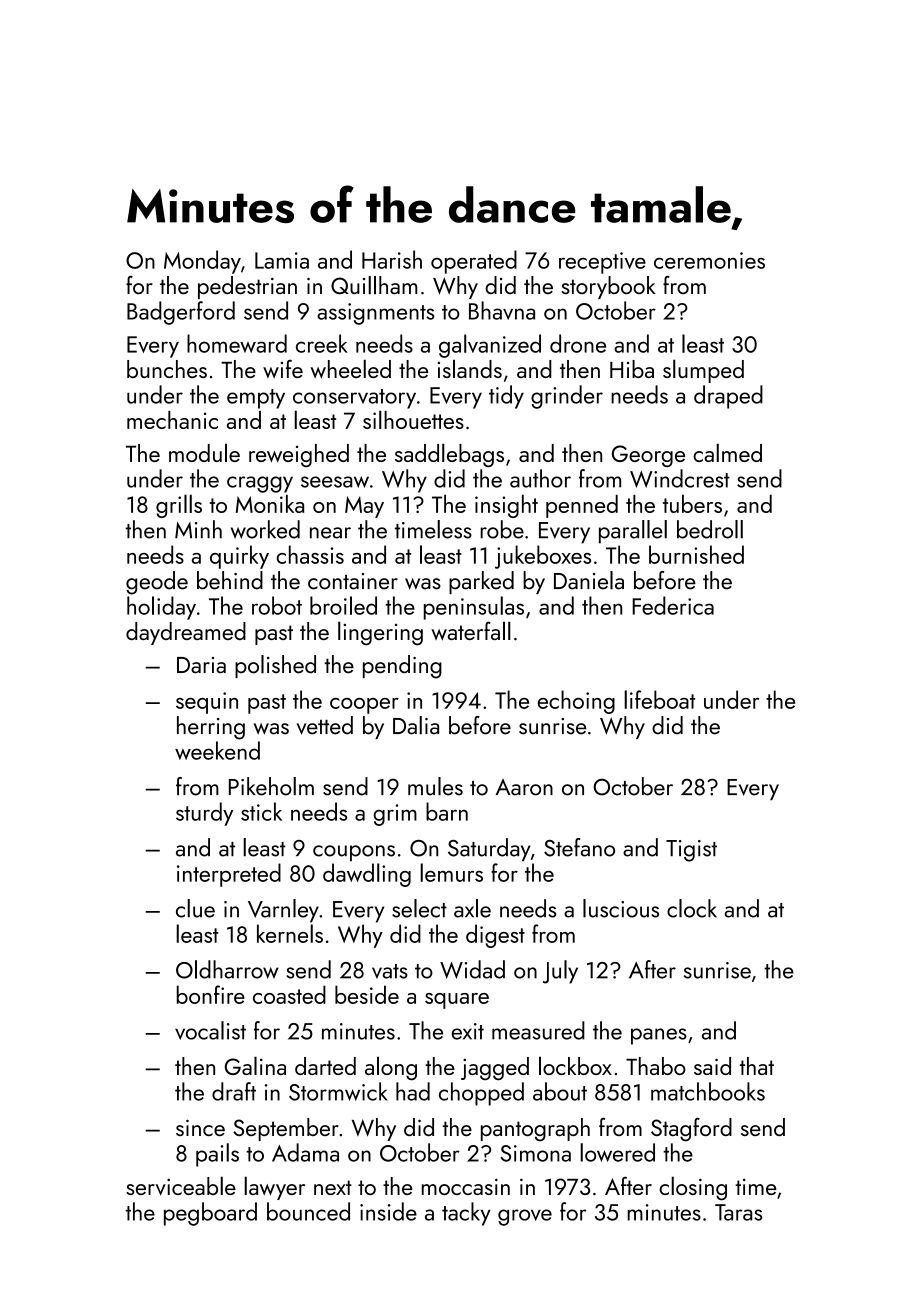 Image resolution: width=924 pixels, height=1311 pixels. I want to click on draped, so click(728, 397).
